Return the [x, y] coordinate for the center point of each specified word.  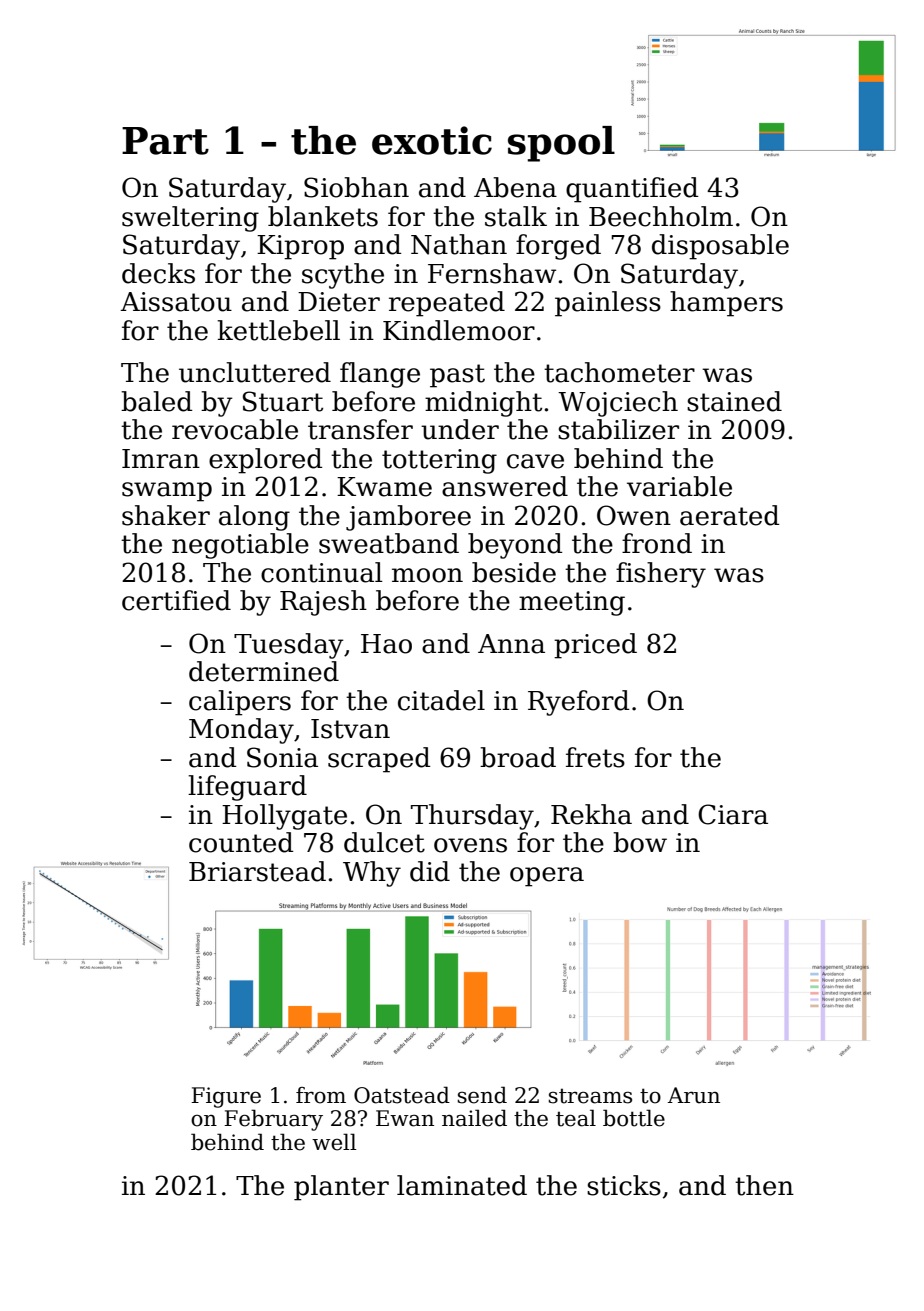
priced [595, 646]
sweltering [190, 219]
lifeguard [247, 788]
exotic [432, 140]
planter [341, 1188]
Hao [386, 644]
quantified [632, 190]
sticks [624, 1185]
